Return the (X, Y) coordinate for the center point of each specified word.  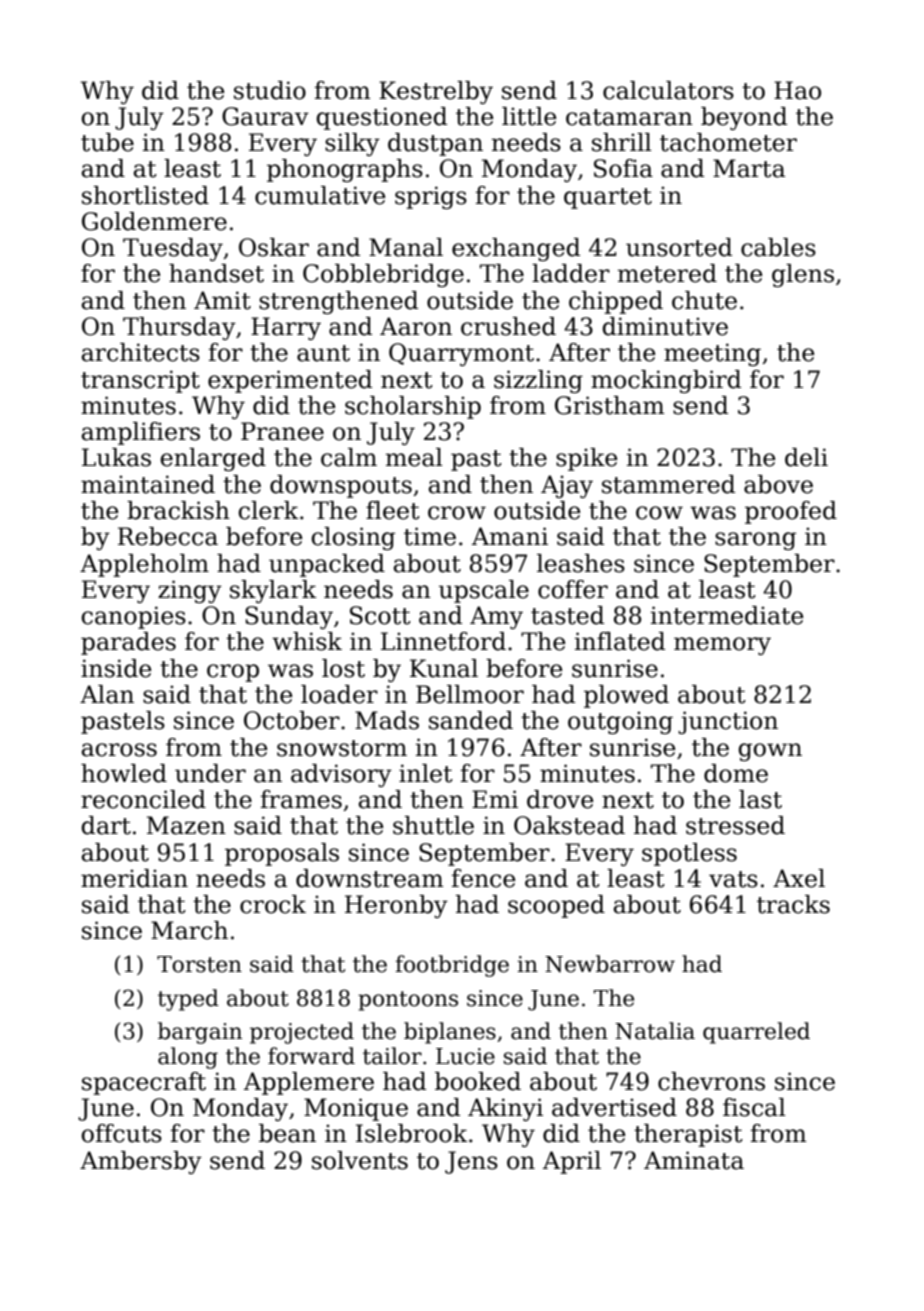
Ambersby (141, 1162)
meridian (134, 878)
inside (116, 668)
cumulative (320, 195)
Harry (286, 328)
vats (733, 879)
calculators (668, 90)
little (529, 116)
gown (770, 752)
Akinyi (505, 1109)
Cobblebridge (383, 275)
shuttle (433, 825)
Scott (380, 615)
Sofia (623, 168)
